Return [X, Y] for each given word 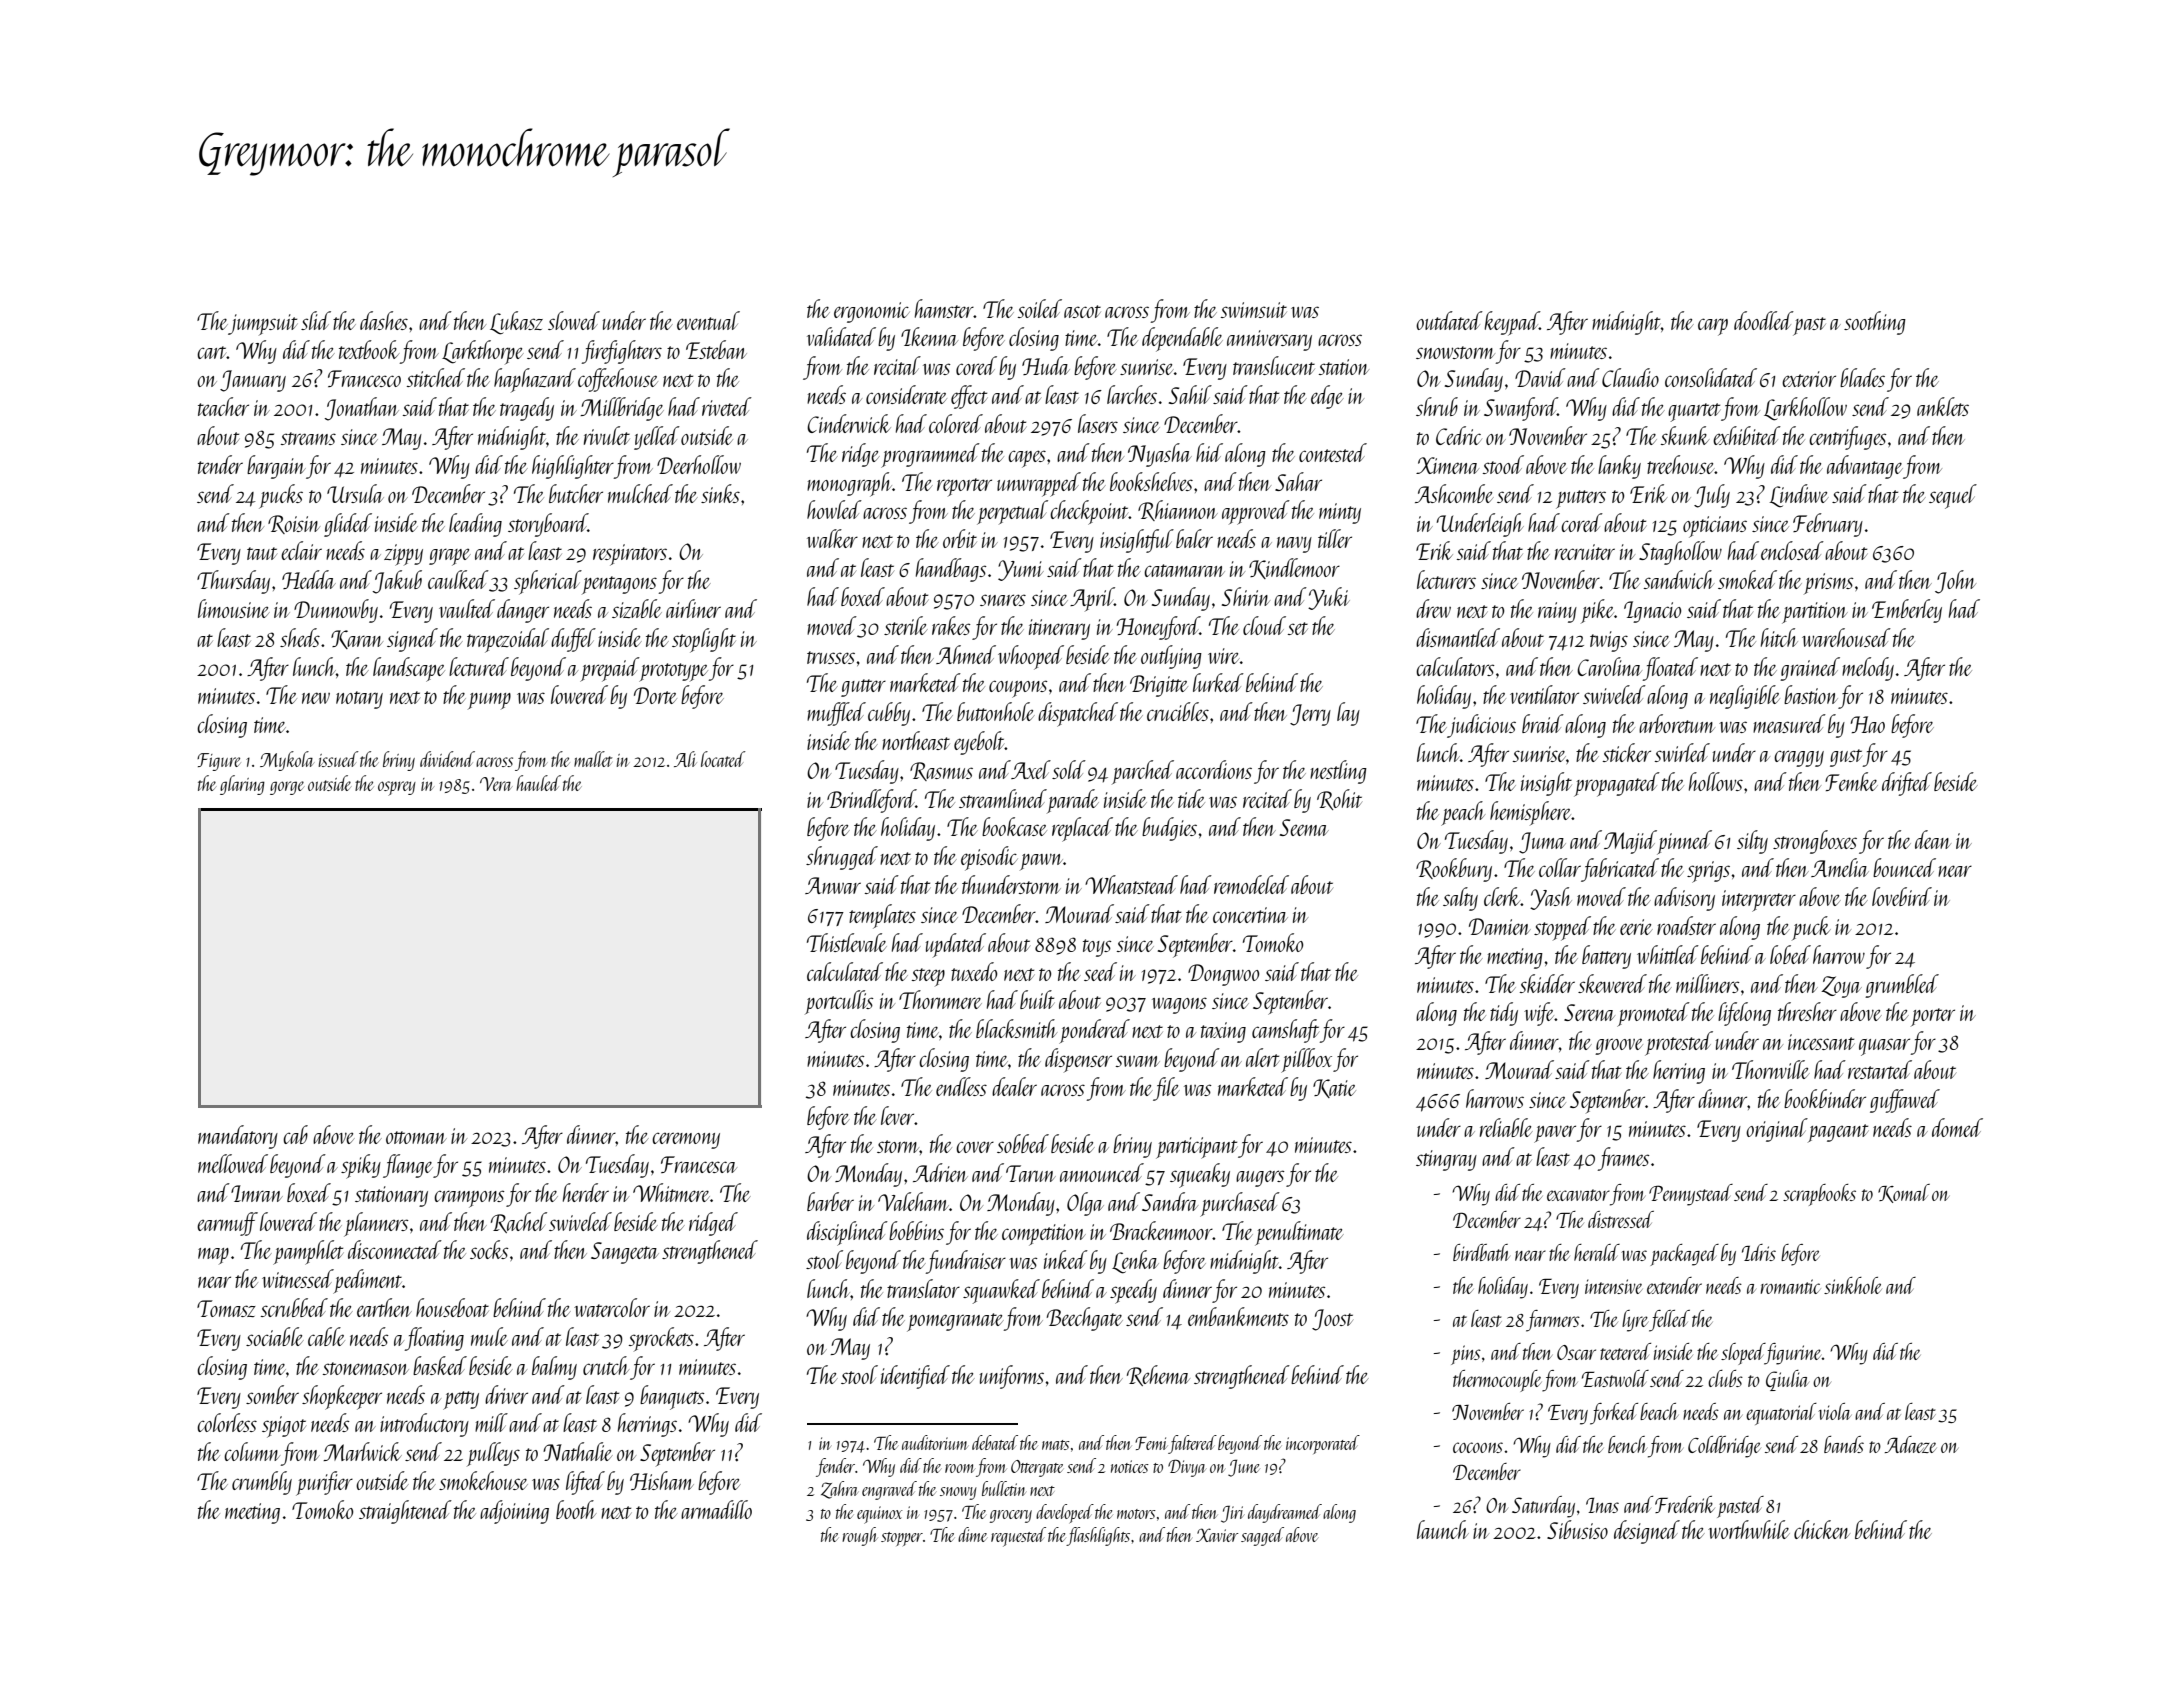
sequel [1953, 496]
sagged [1262, 1536]
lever [897, 1115]
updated [956, 945]
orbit [960, 538]
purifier [324, 1483]
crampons [469, 1199]
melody [1868, 669]
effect [969, 397]
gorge [287, 788]
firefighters [621, 352]
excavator [1578, 1195]
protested [1679, 1043]
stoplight [704, 640]
